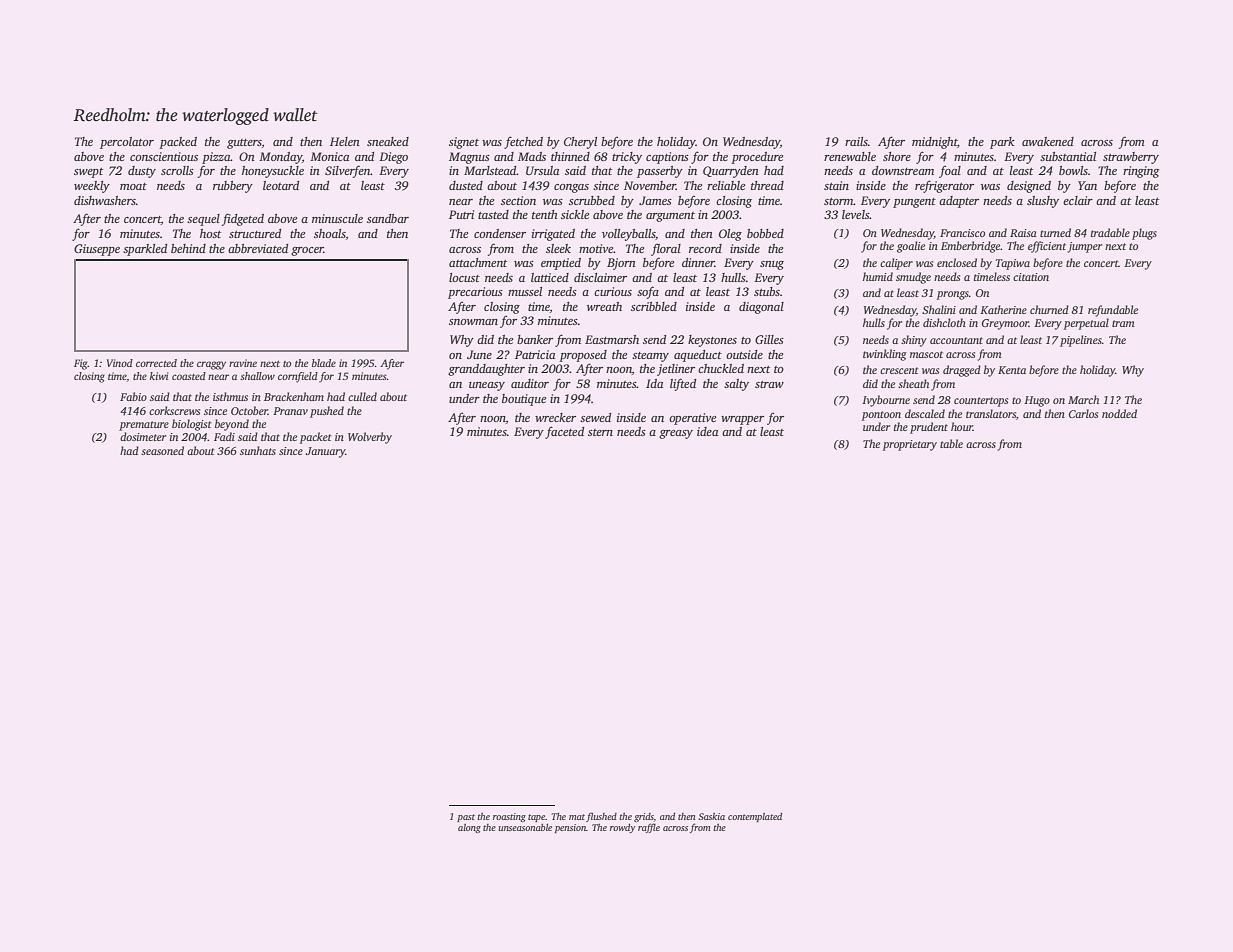  What do you see at coordinates (929, 428) in the screenshot?
I see `prudent` at bounding box center [929, 428].
